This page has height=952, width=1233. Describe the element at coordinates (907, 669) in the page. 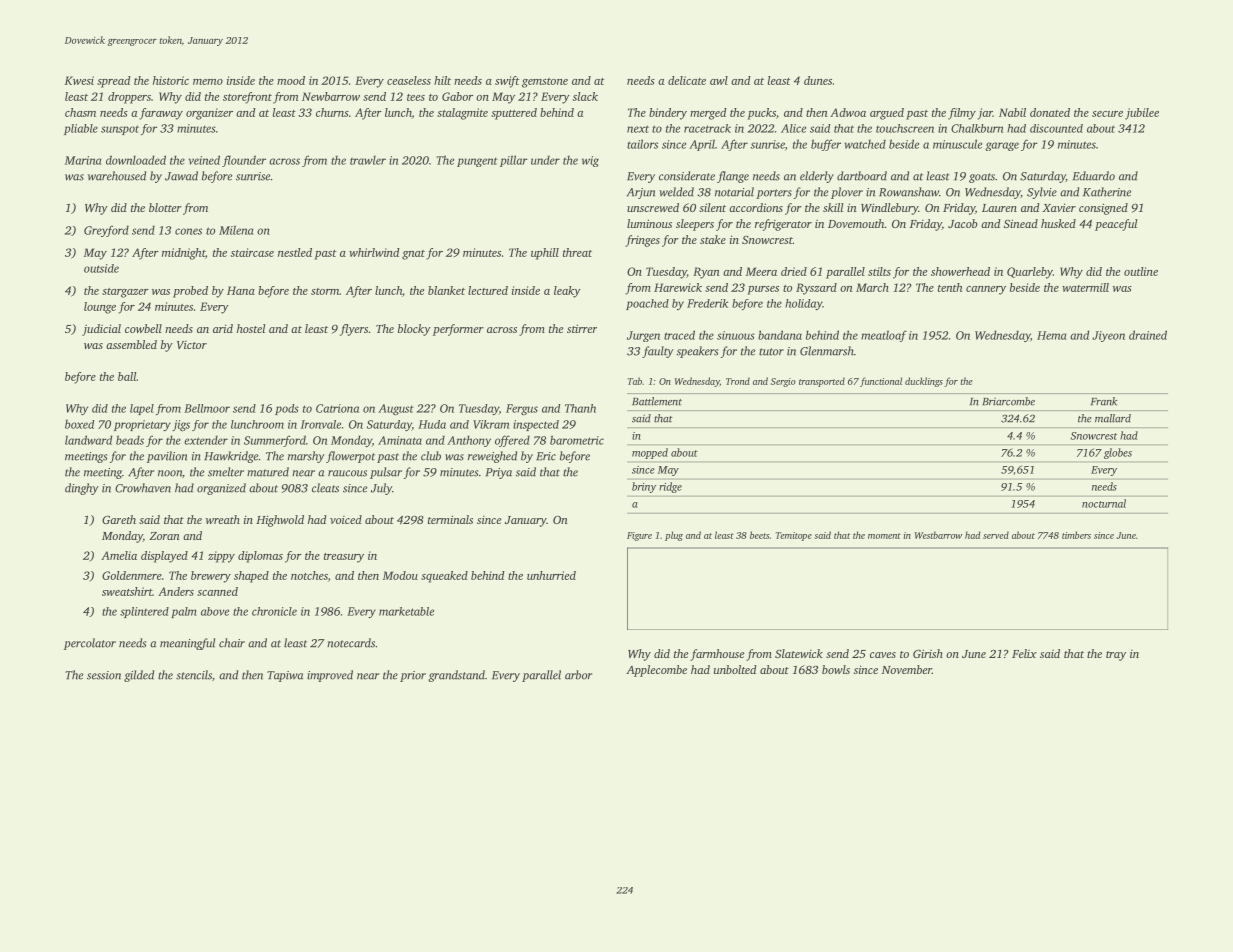

I see `November` at that location.
